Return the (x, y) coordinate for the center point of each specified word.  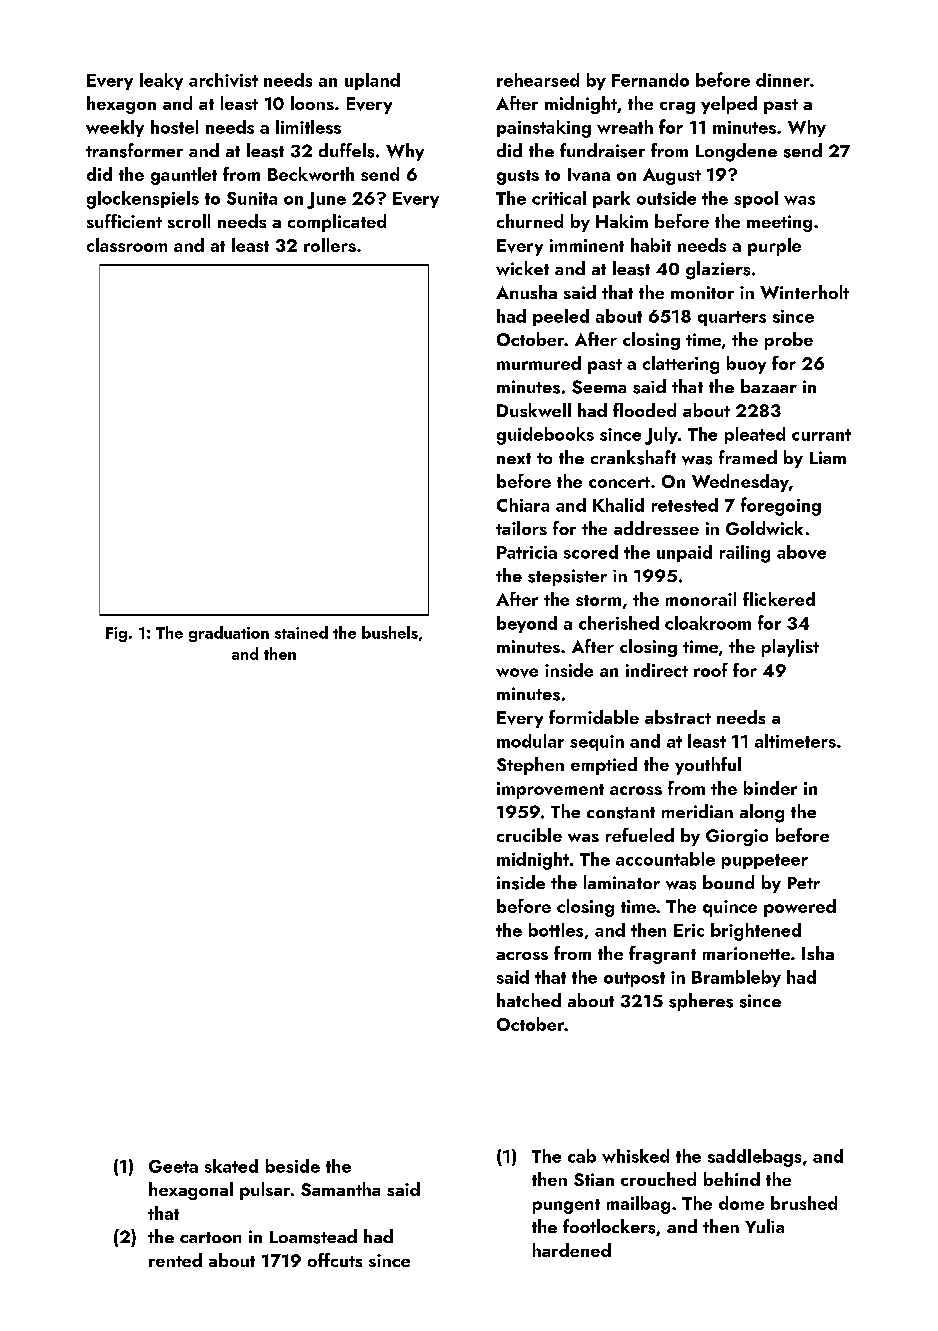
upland (372, 81)
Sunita (252, 198)
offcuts (335, 1260)
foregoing (781, 506)
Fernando (650, 80)
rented (175, 1260)
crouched (658, 1179)
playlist (790, 648)
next (514, 458)
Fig (116, 634)
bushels (390, 632)
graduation (229, 634)
